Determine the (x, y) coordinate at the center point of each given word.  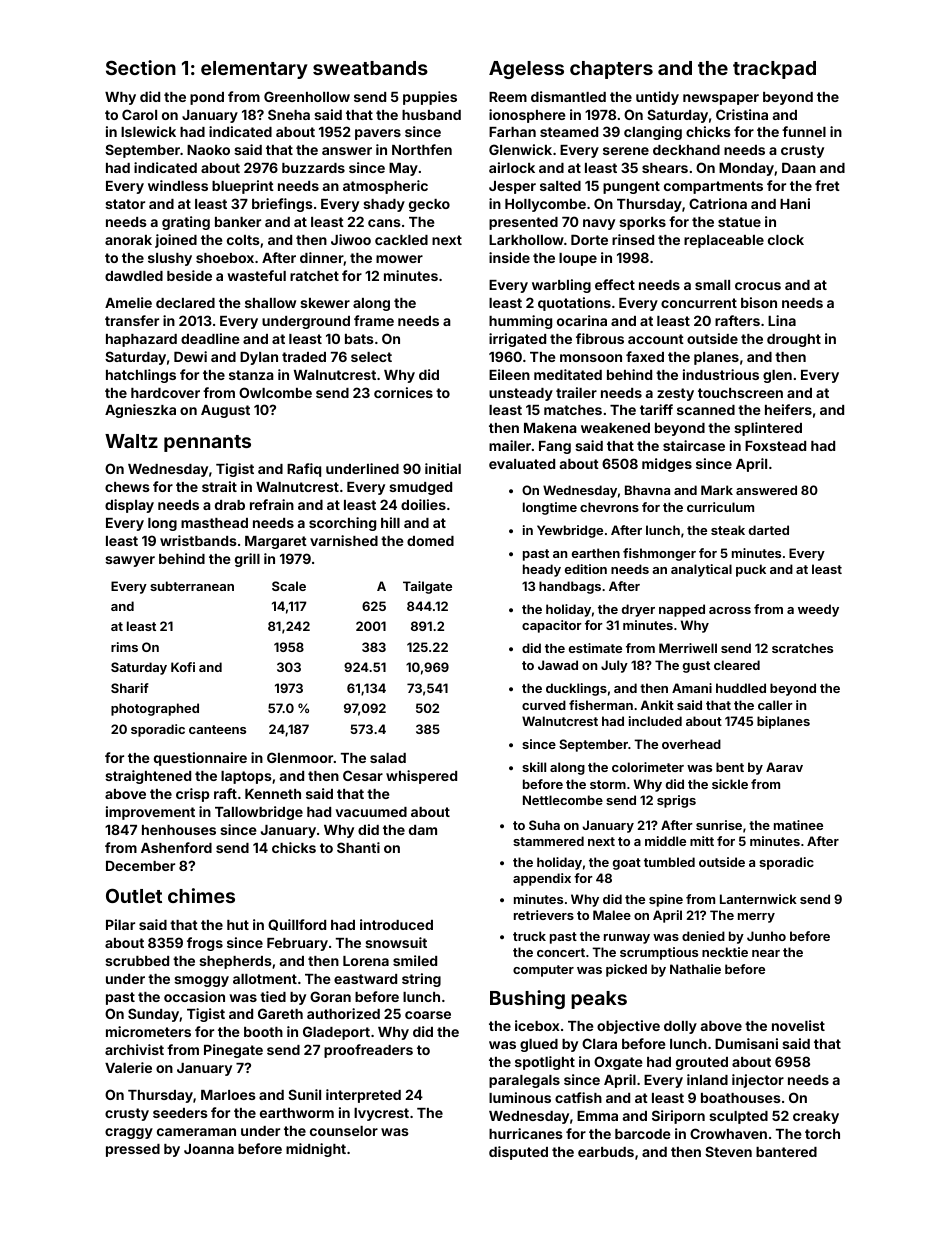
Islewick (148, 131)
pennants (207, 443)
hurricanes (526, 1133)
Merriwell (688, 648)
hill (390, 522)
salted (560, 186)
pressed (133, 1150)
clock (786, 240)
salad (388, 758)
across (730, 610)
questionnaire (200, 759)
